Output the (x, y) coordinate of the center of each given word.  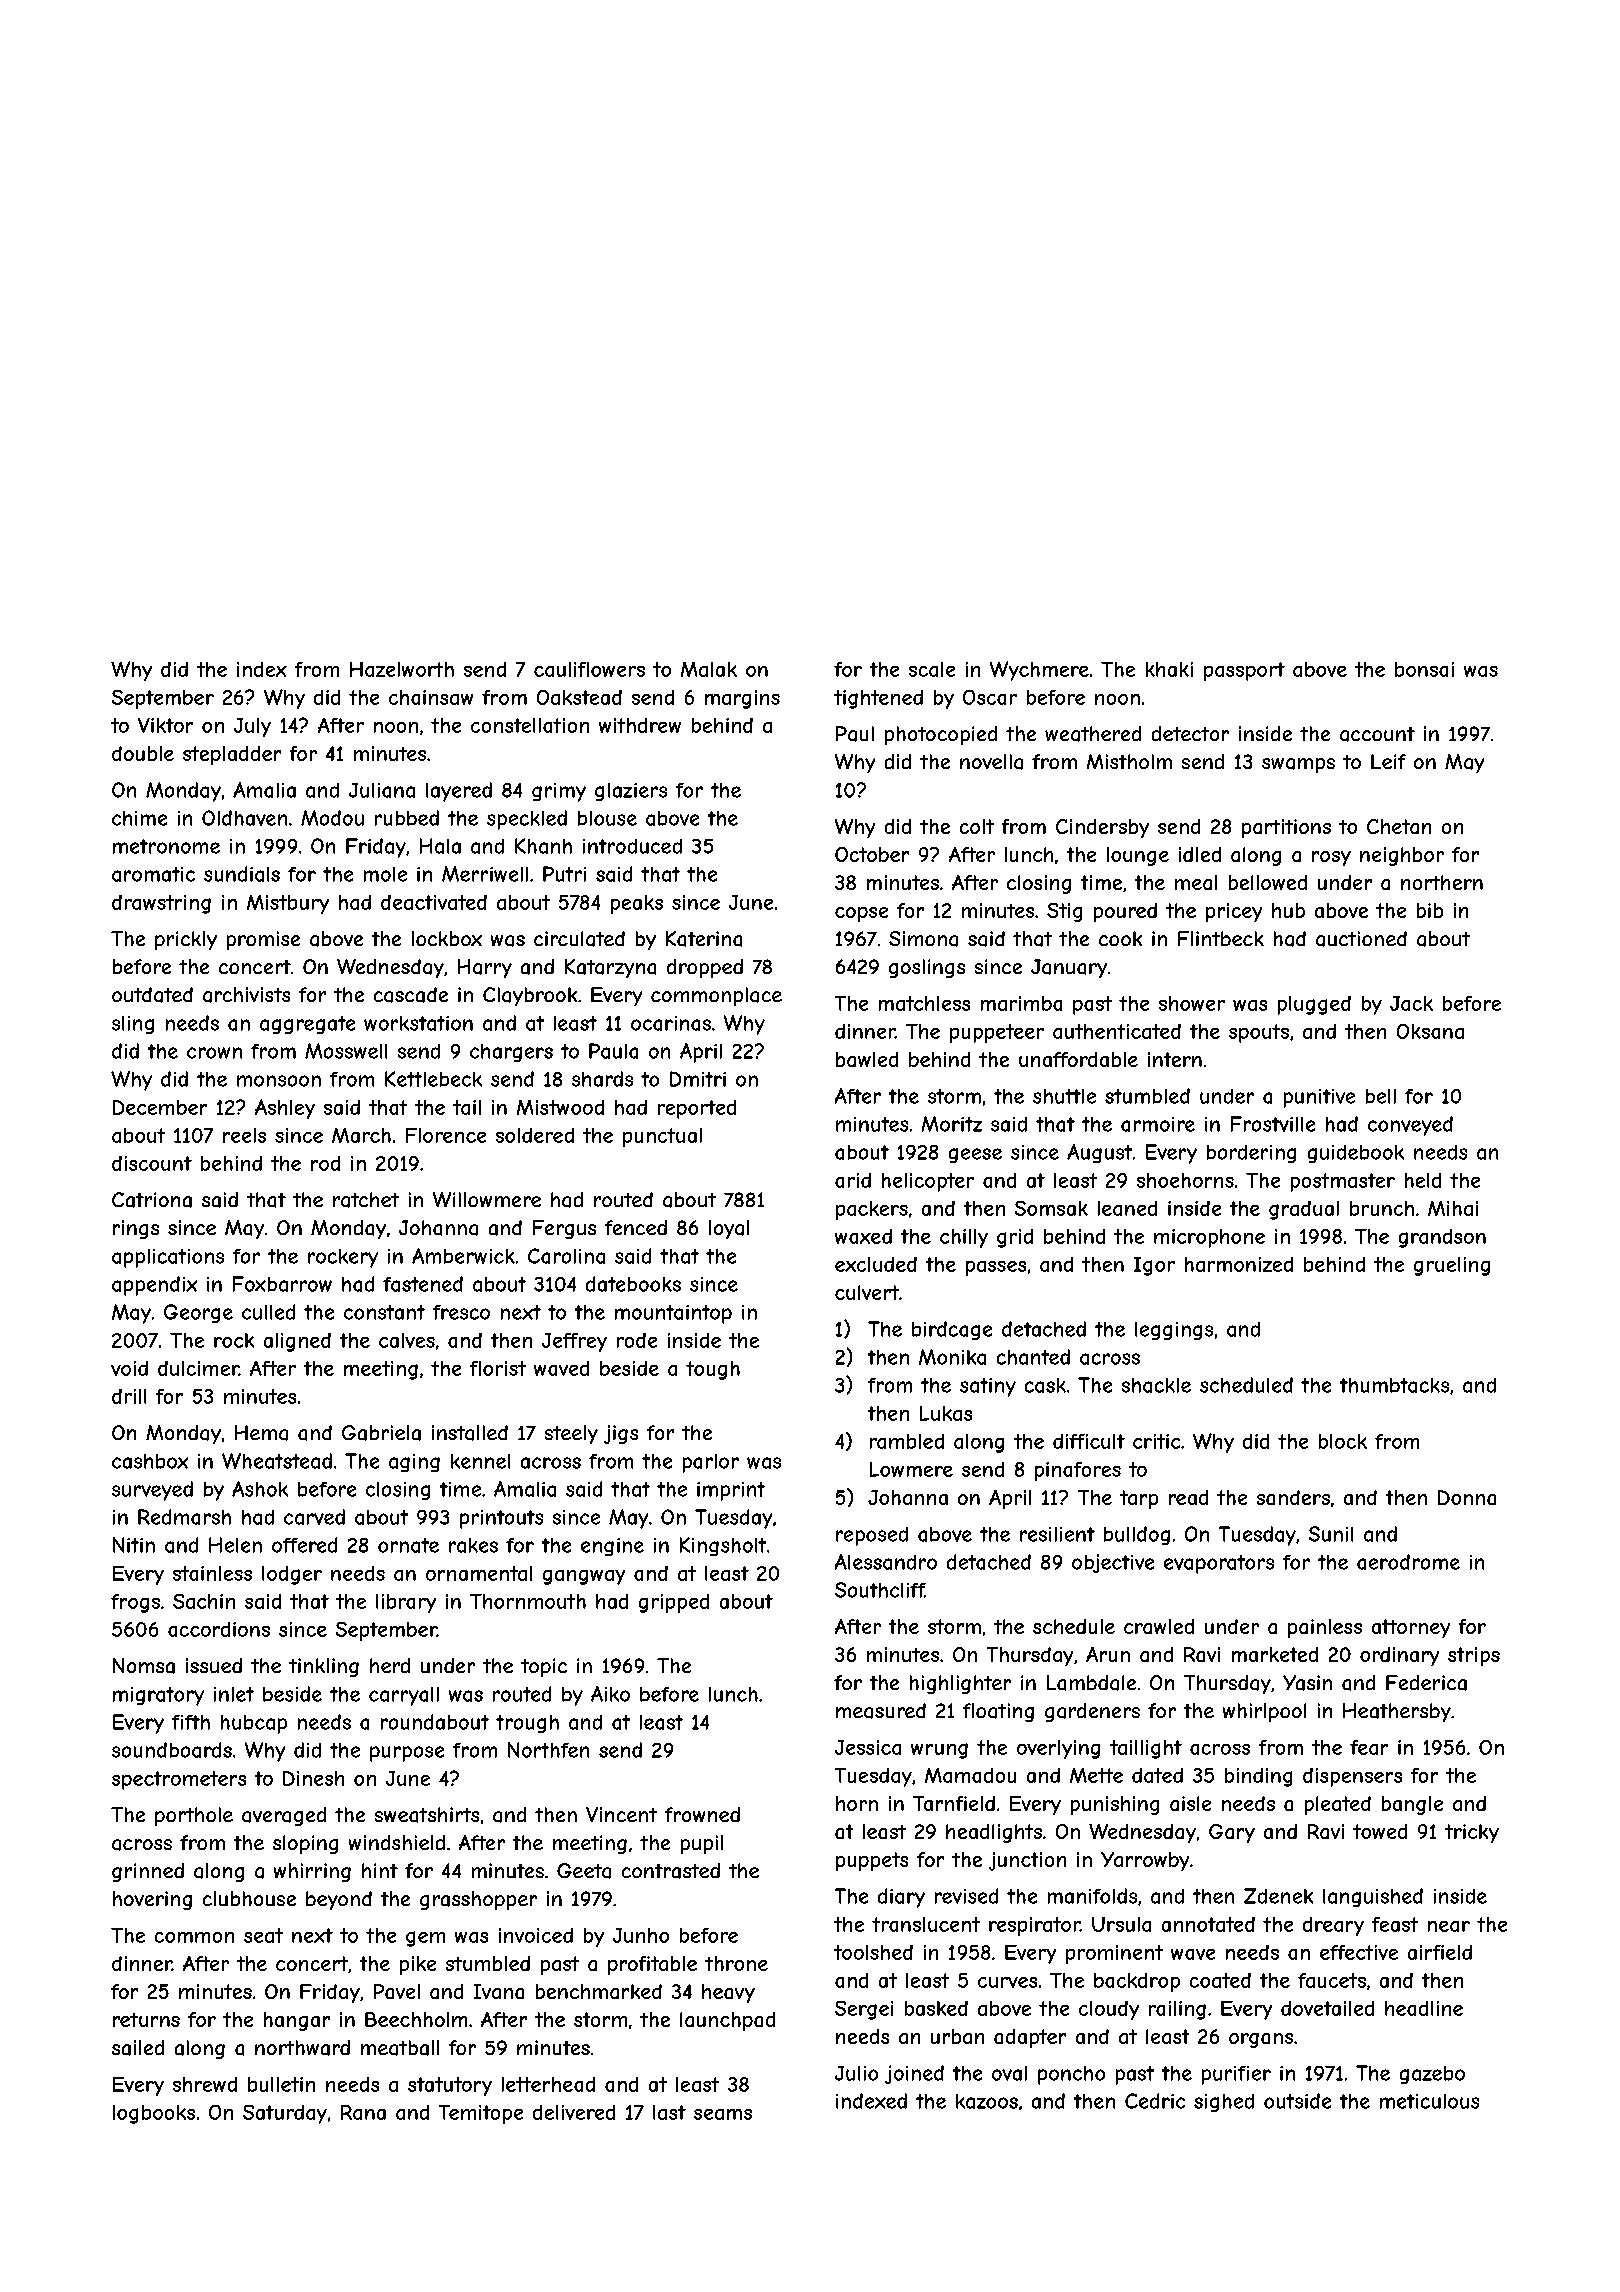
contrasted (671, 1871)
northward (302, 2048)
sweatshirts (427, 1815)
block (1343, 1441)
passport (1244, 671)
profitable (652, 1965)
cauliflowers (589, 669)
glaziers (631, 792)
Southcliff (880, 1590)
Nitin (134, 1545)
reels (244, 1135)
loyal (729, 1229)
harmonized (1239, 1264)
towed (1380, 1831)
